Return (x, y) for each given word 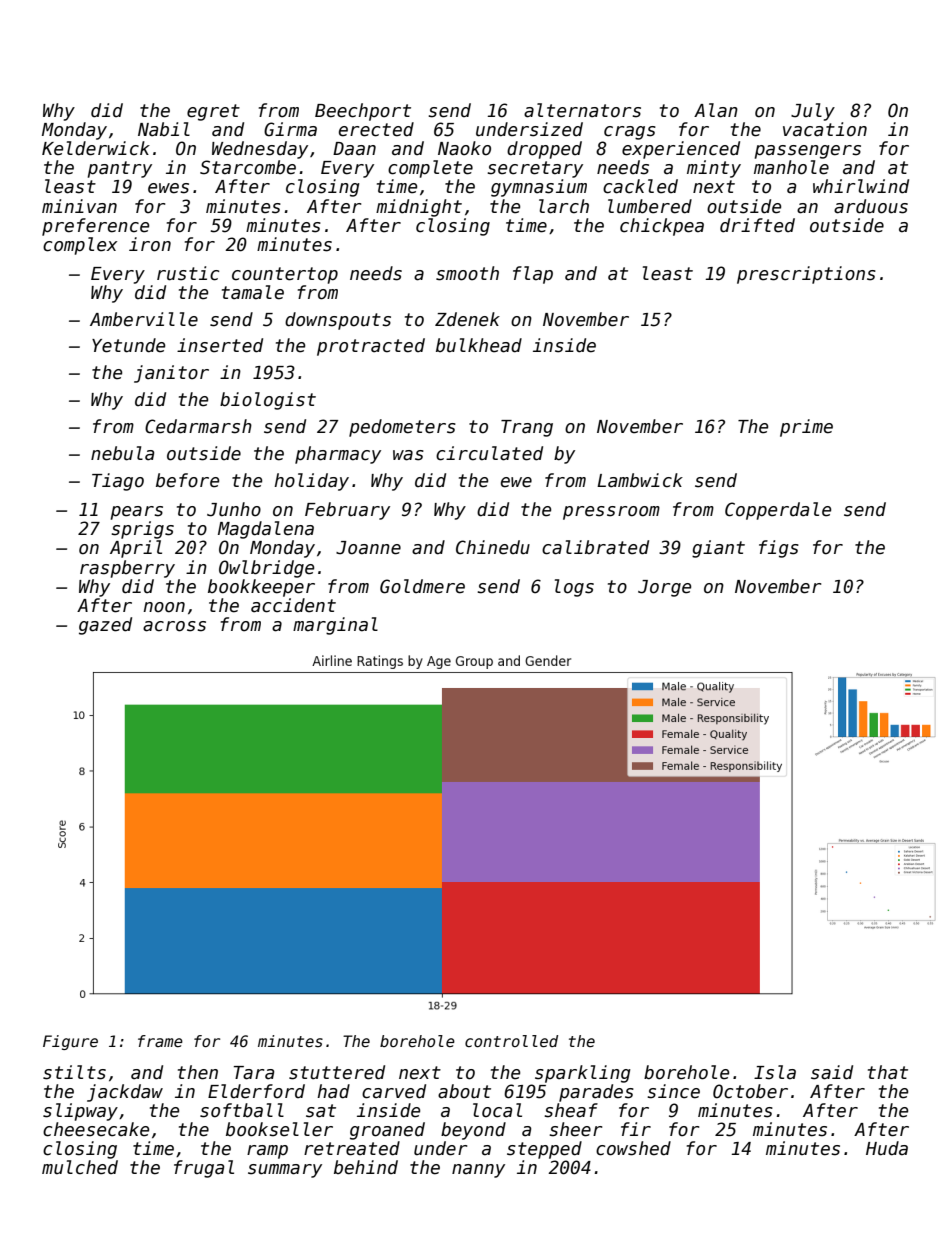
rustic (188, 273)
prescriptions (806, 275)
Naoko (464, 148)
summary (285, 1171)
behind (366, 1167)
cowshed (633, 1148)
